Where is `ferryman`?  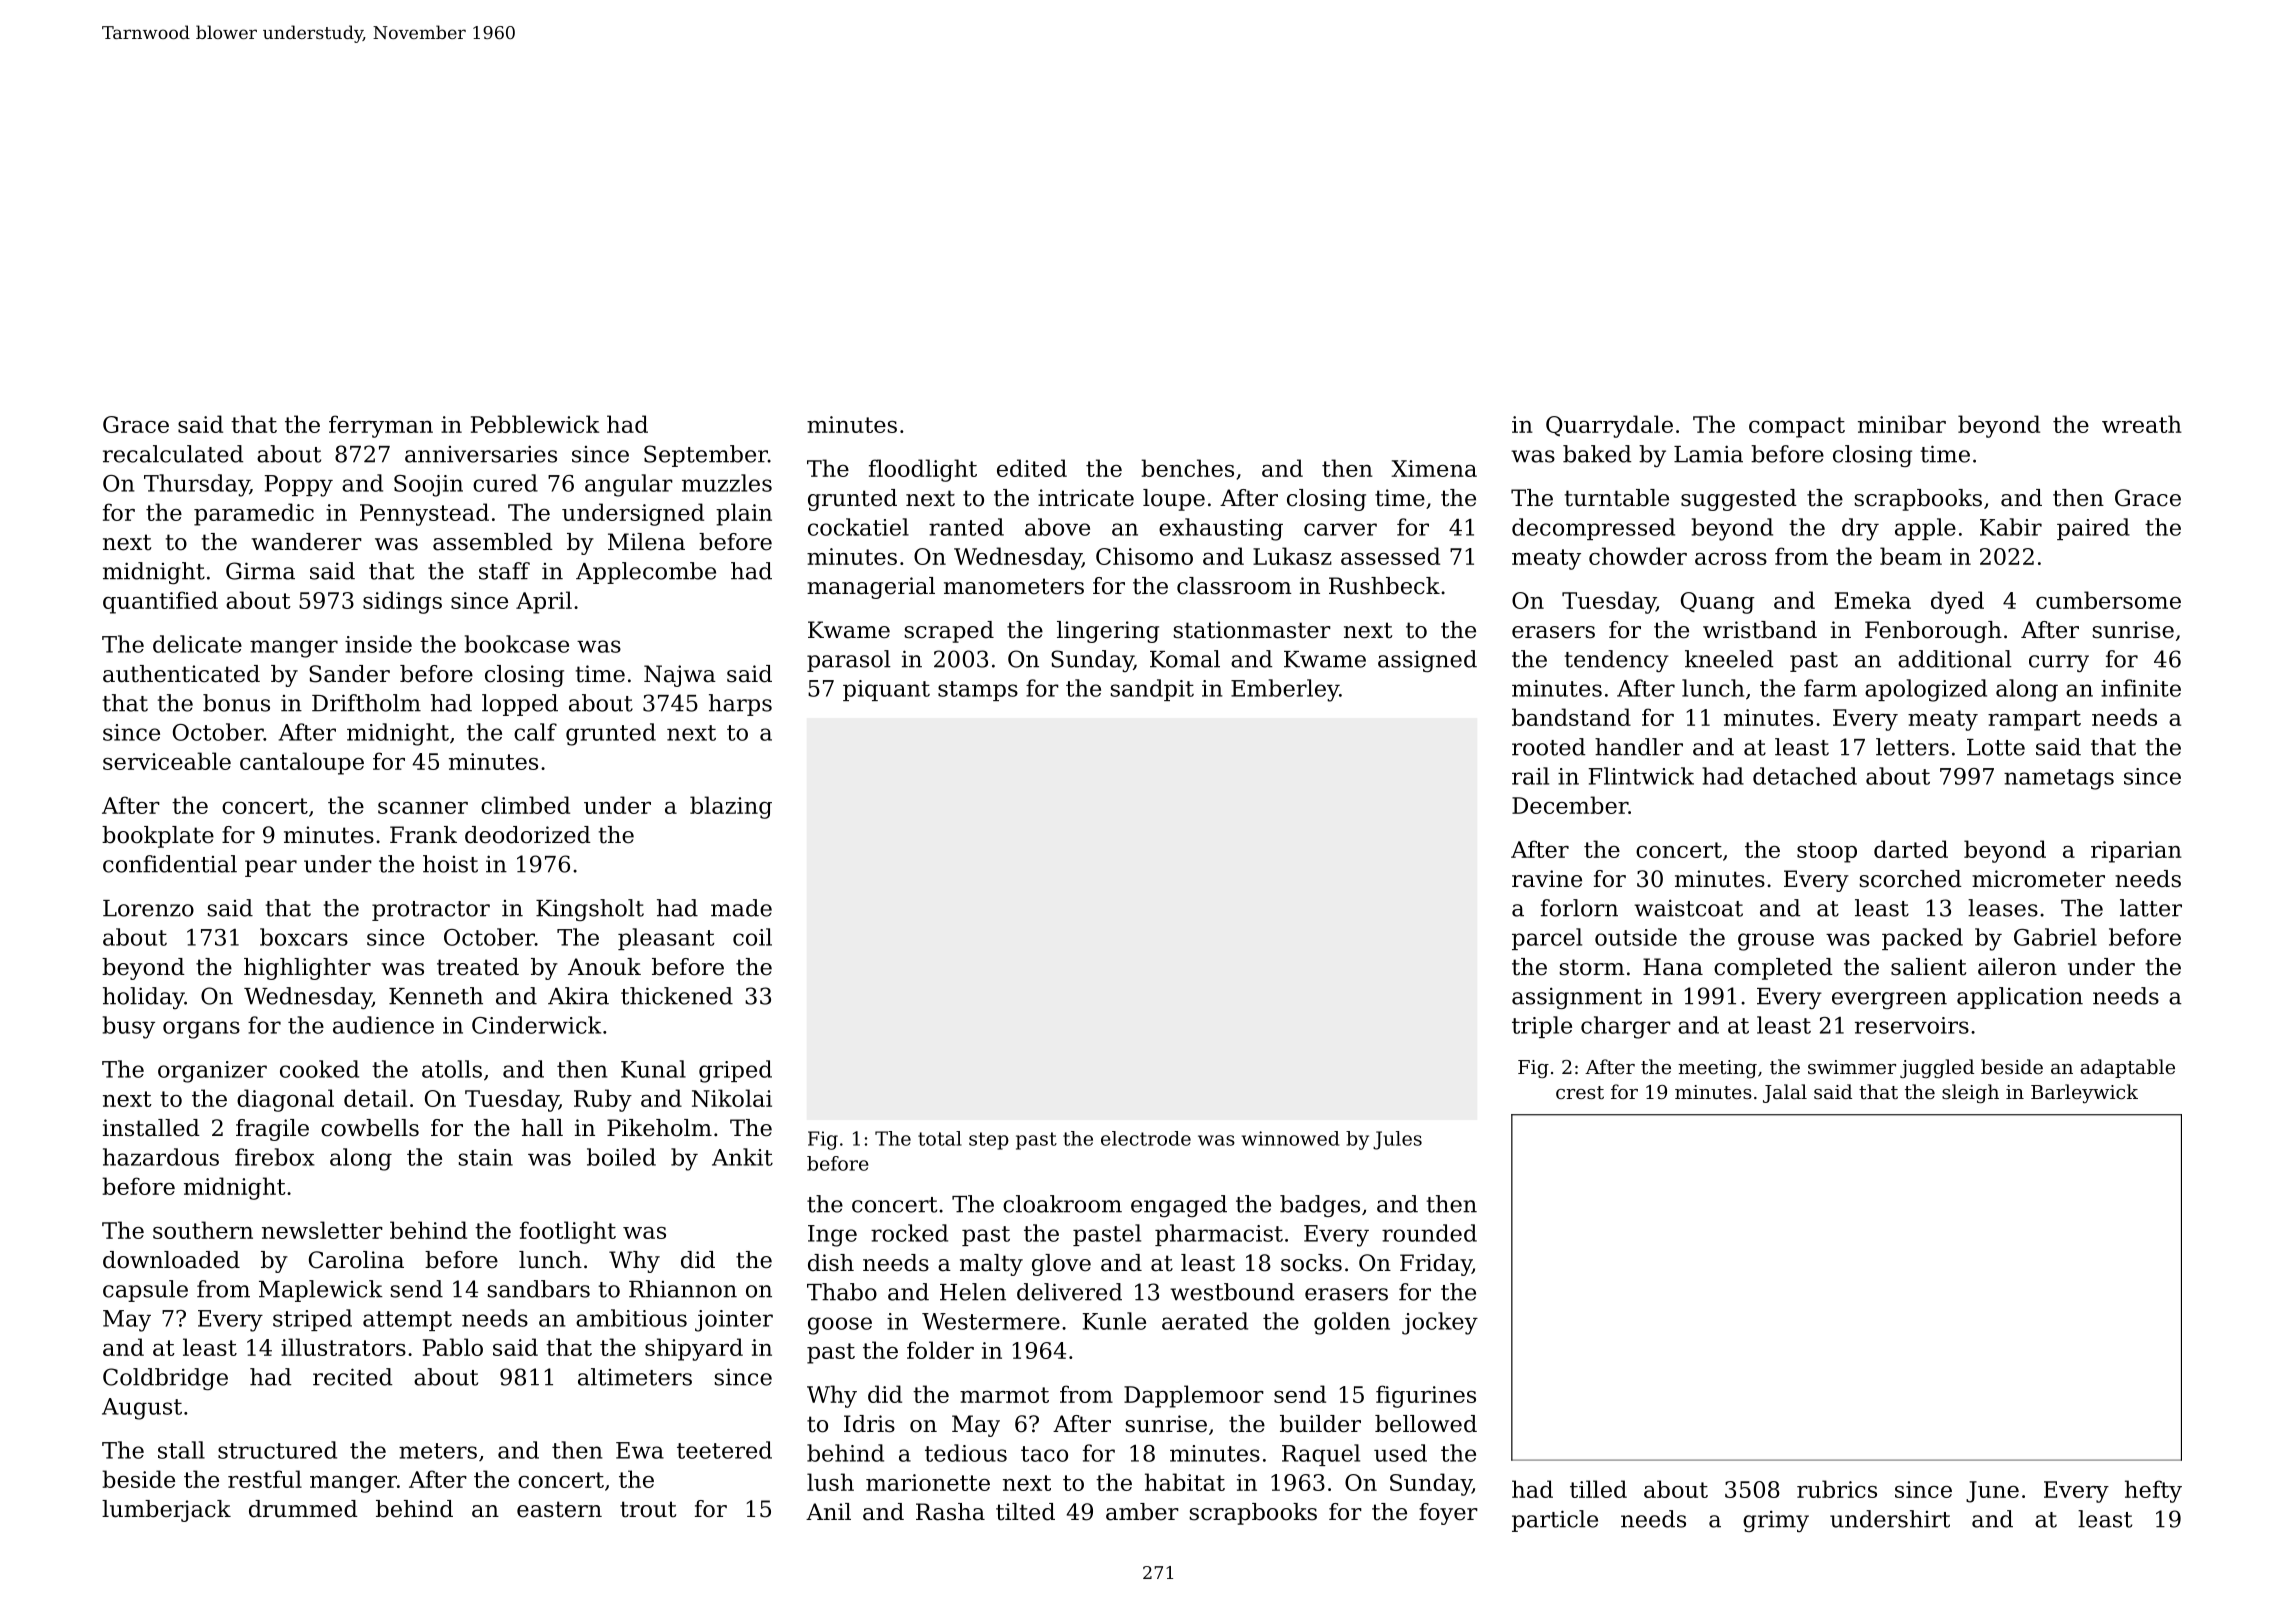 ferryman is located at coordinates (381, 426).
